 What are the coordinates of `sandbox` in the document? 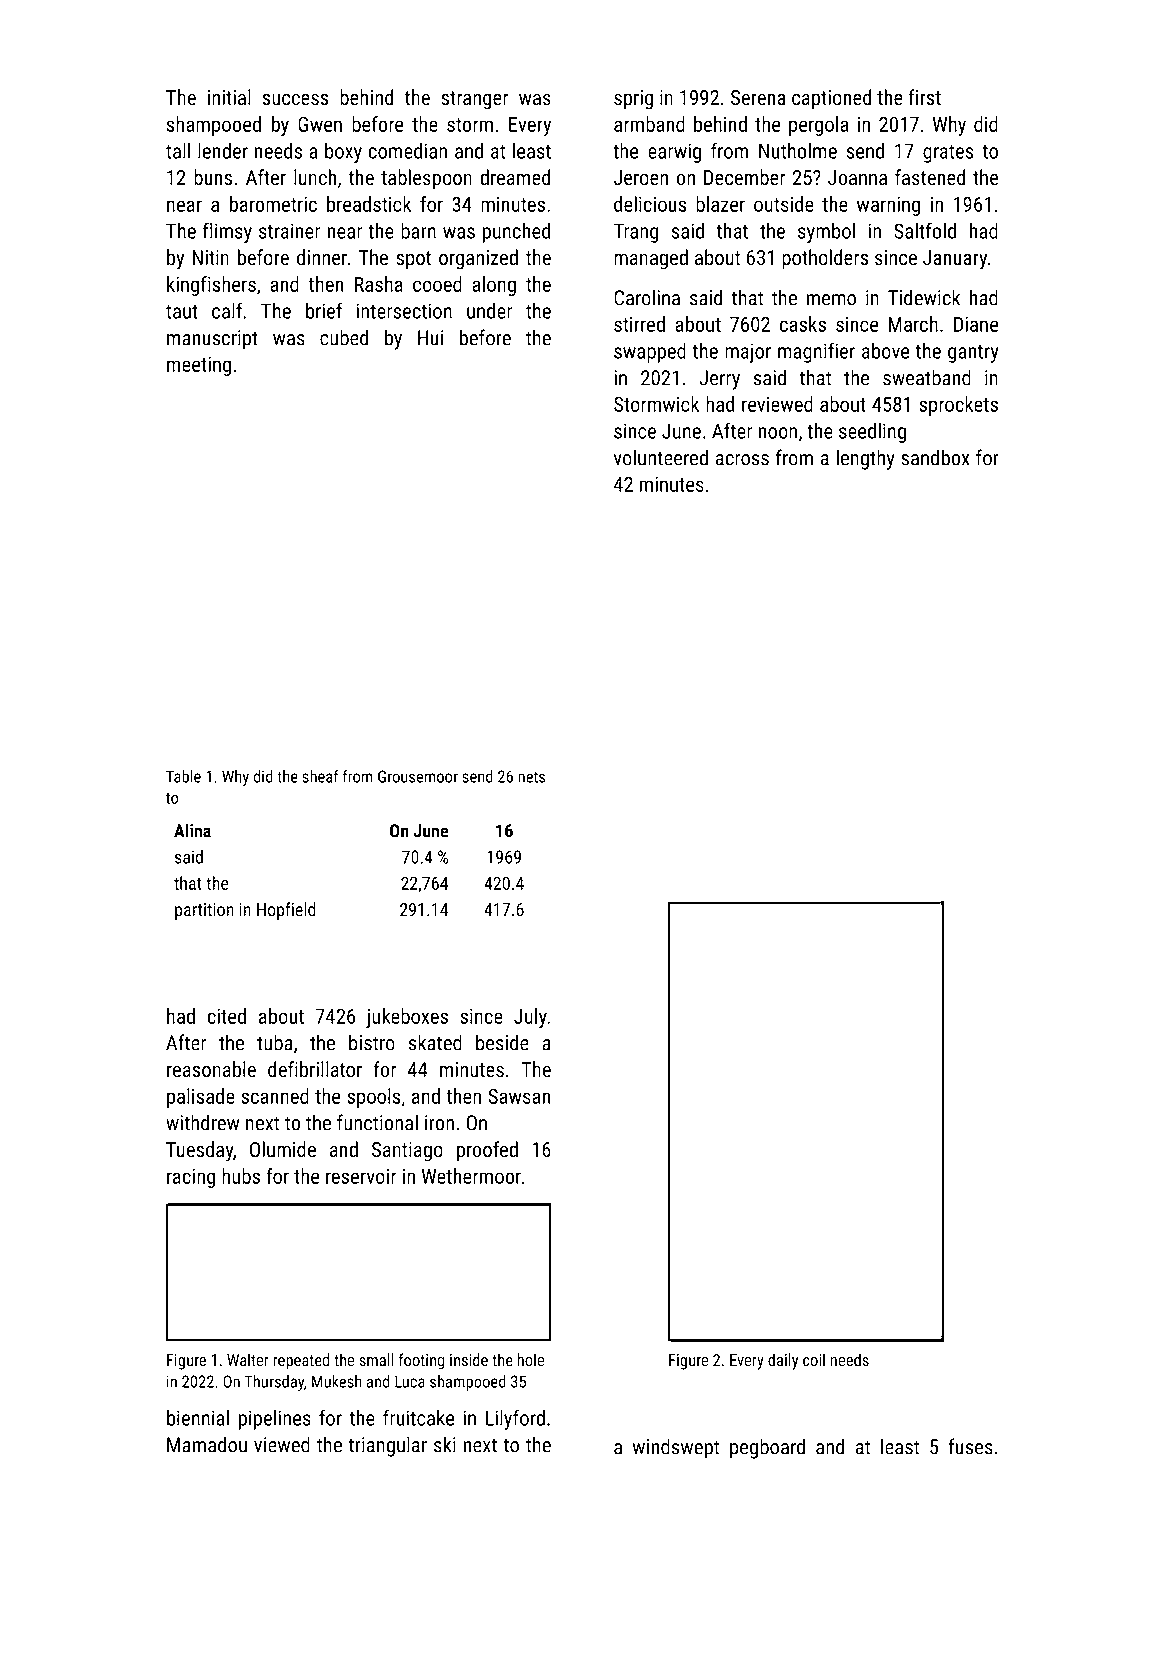 It's located at (935, 457).
